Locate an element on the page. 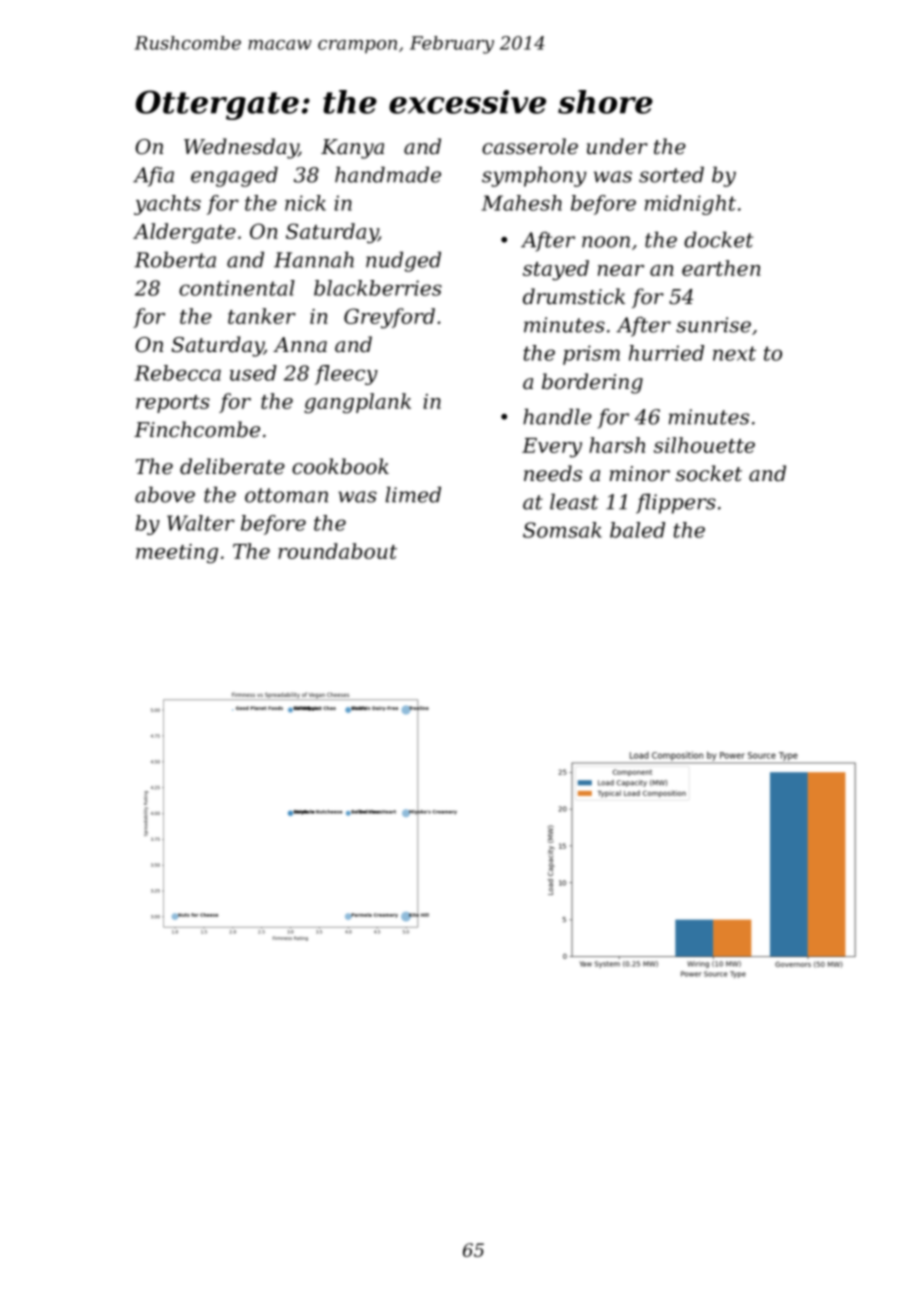 The width and height of the document is (924, 1311). yachts is located at coordinates (167, 205).
